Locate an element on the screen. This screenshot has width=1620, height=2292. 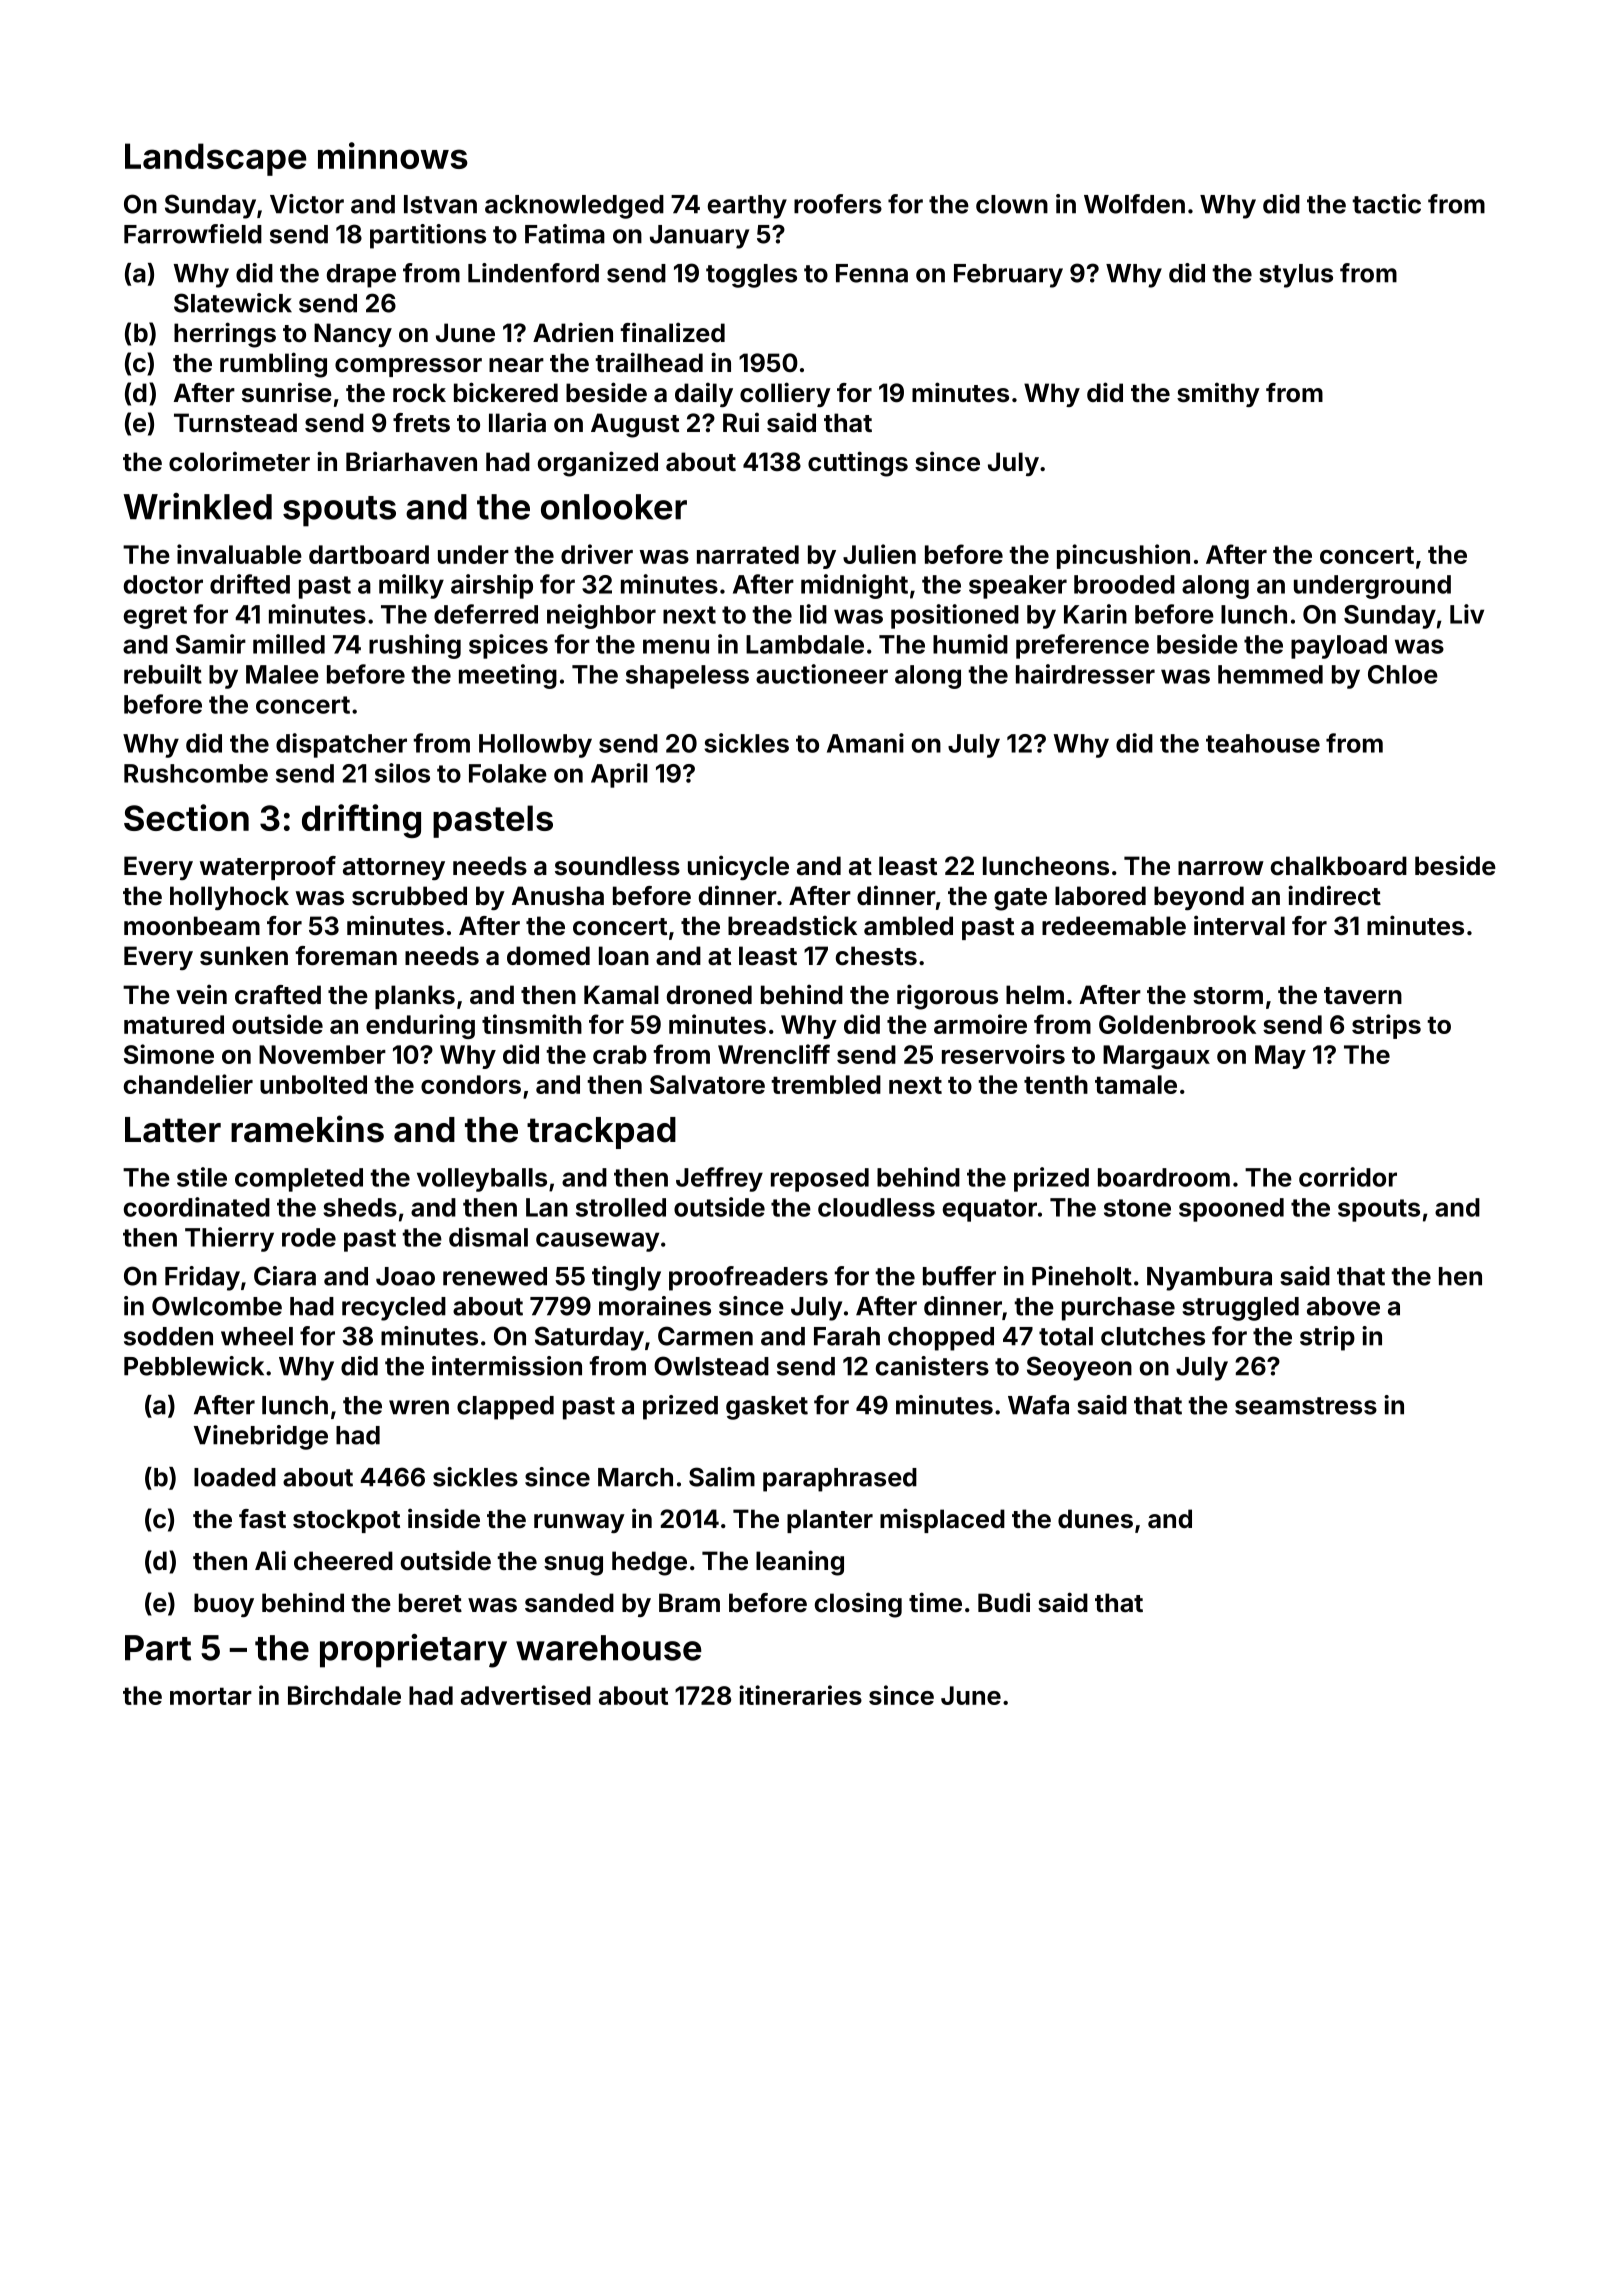
sunken is located at coordinates (244, 956).
